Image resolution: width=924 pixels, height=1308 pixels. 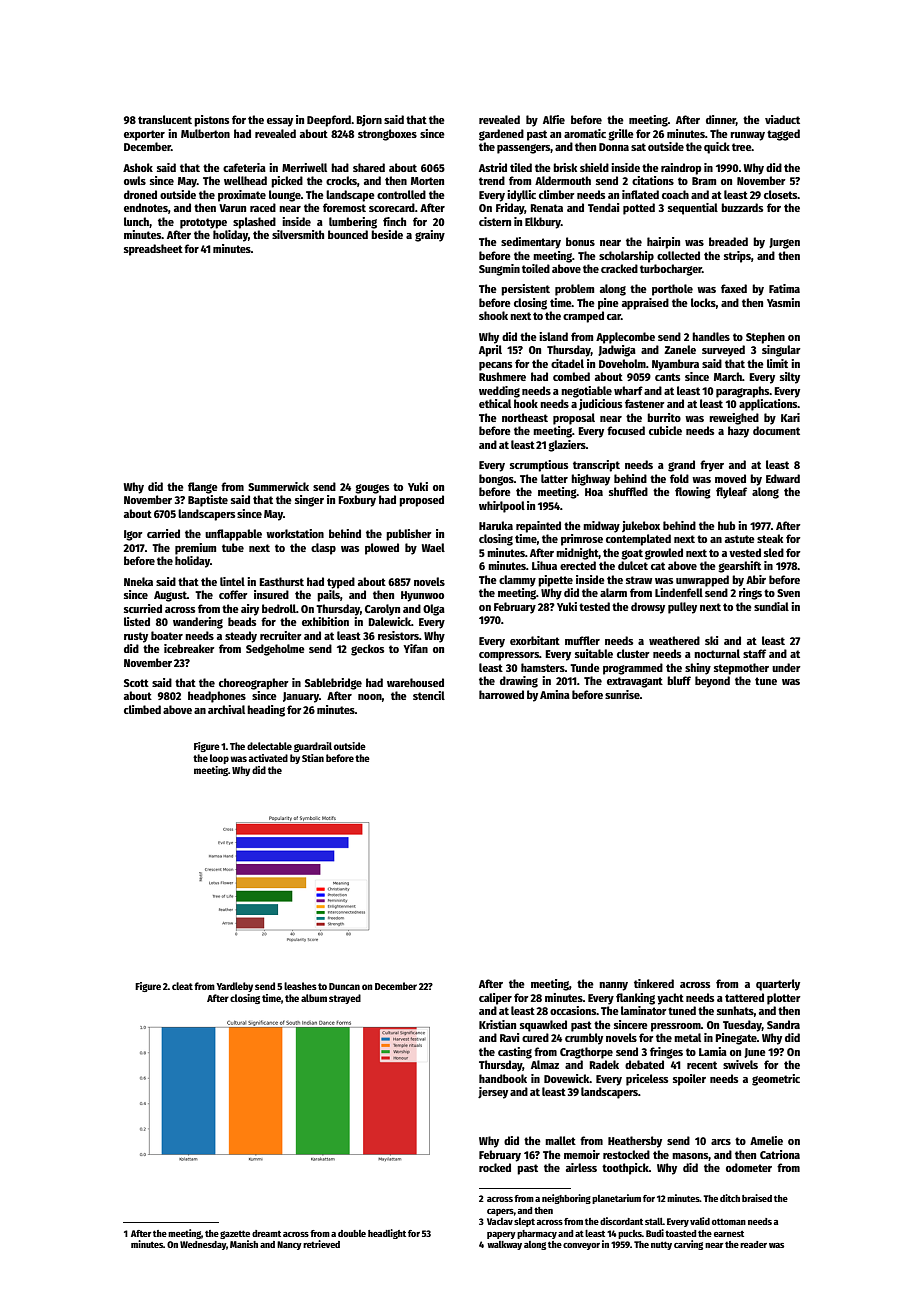 What do you see at coordinates (504, 1245) in the image?
I see `walkway` at bounding box center [504, 1245].
